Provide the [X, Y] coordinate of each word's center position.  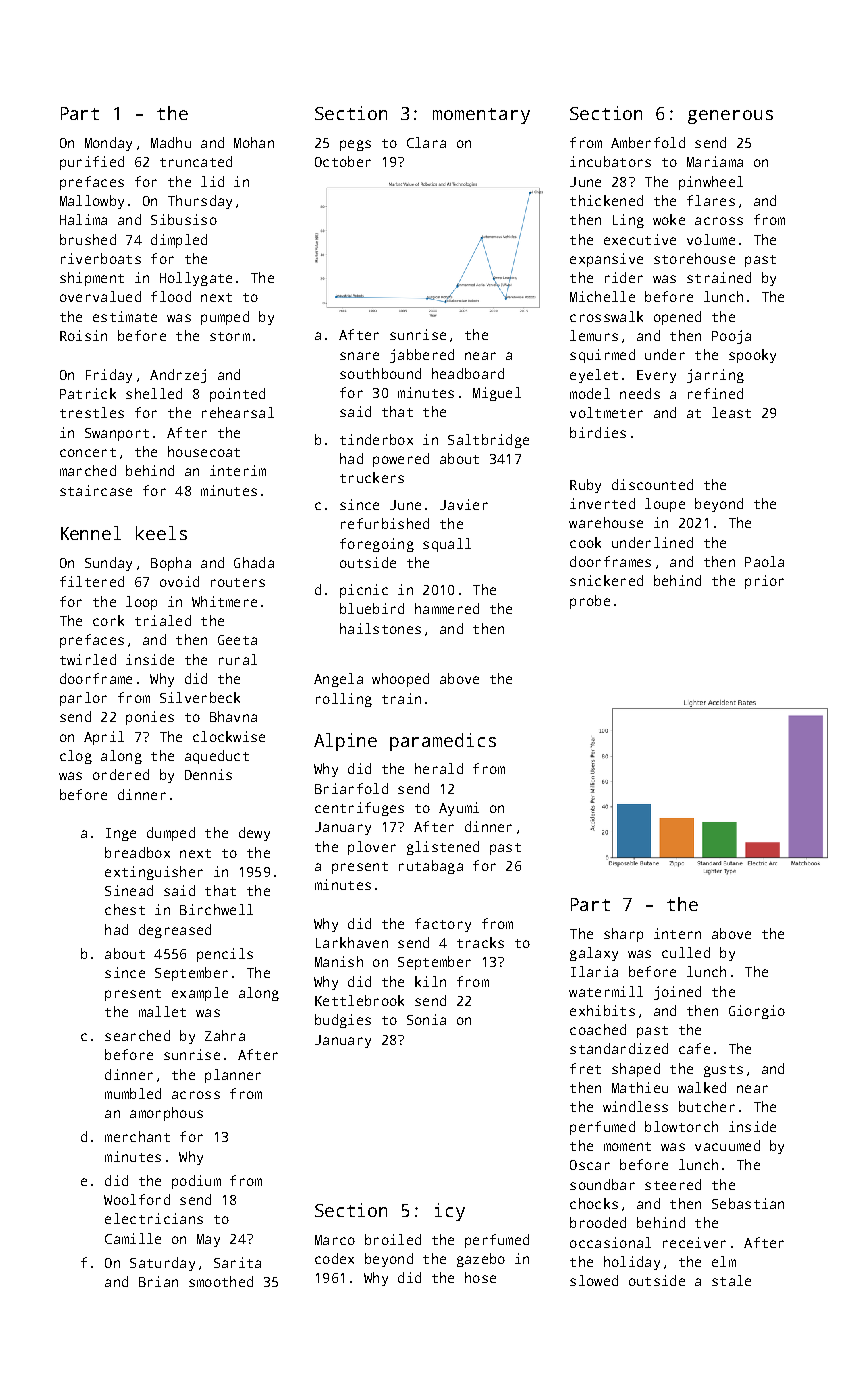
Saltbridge [488, 441]
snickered [606, 580]
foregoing [377, 545]
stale [731, 1280]
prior [764, 582]
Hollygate [196, 279]
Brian [158, 1281]
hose [480, 1277]
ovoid [179, 581]
